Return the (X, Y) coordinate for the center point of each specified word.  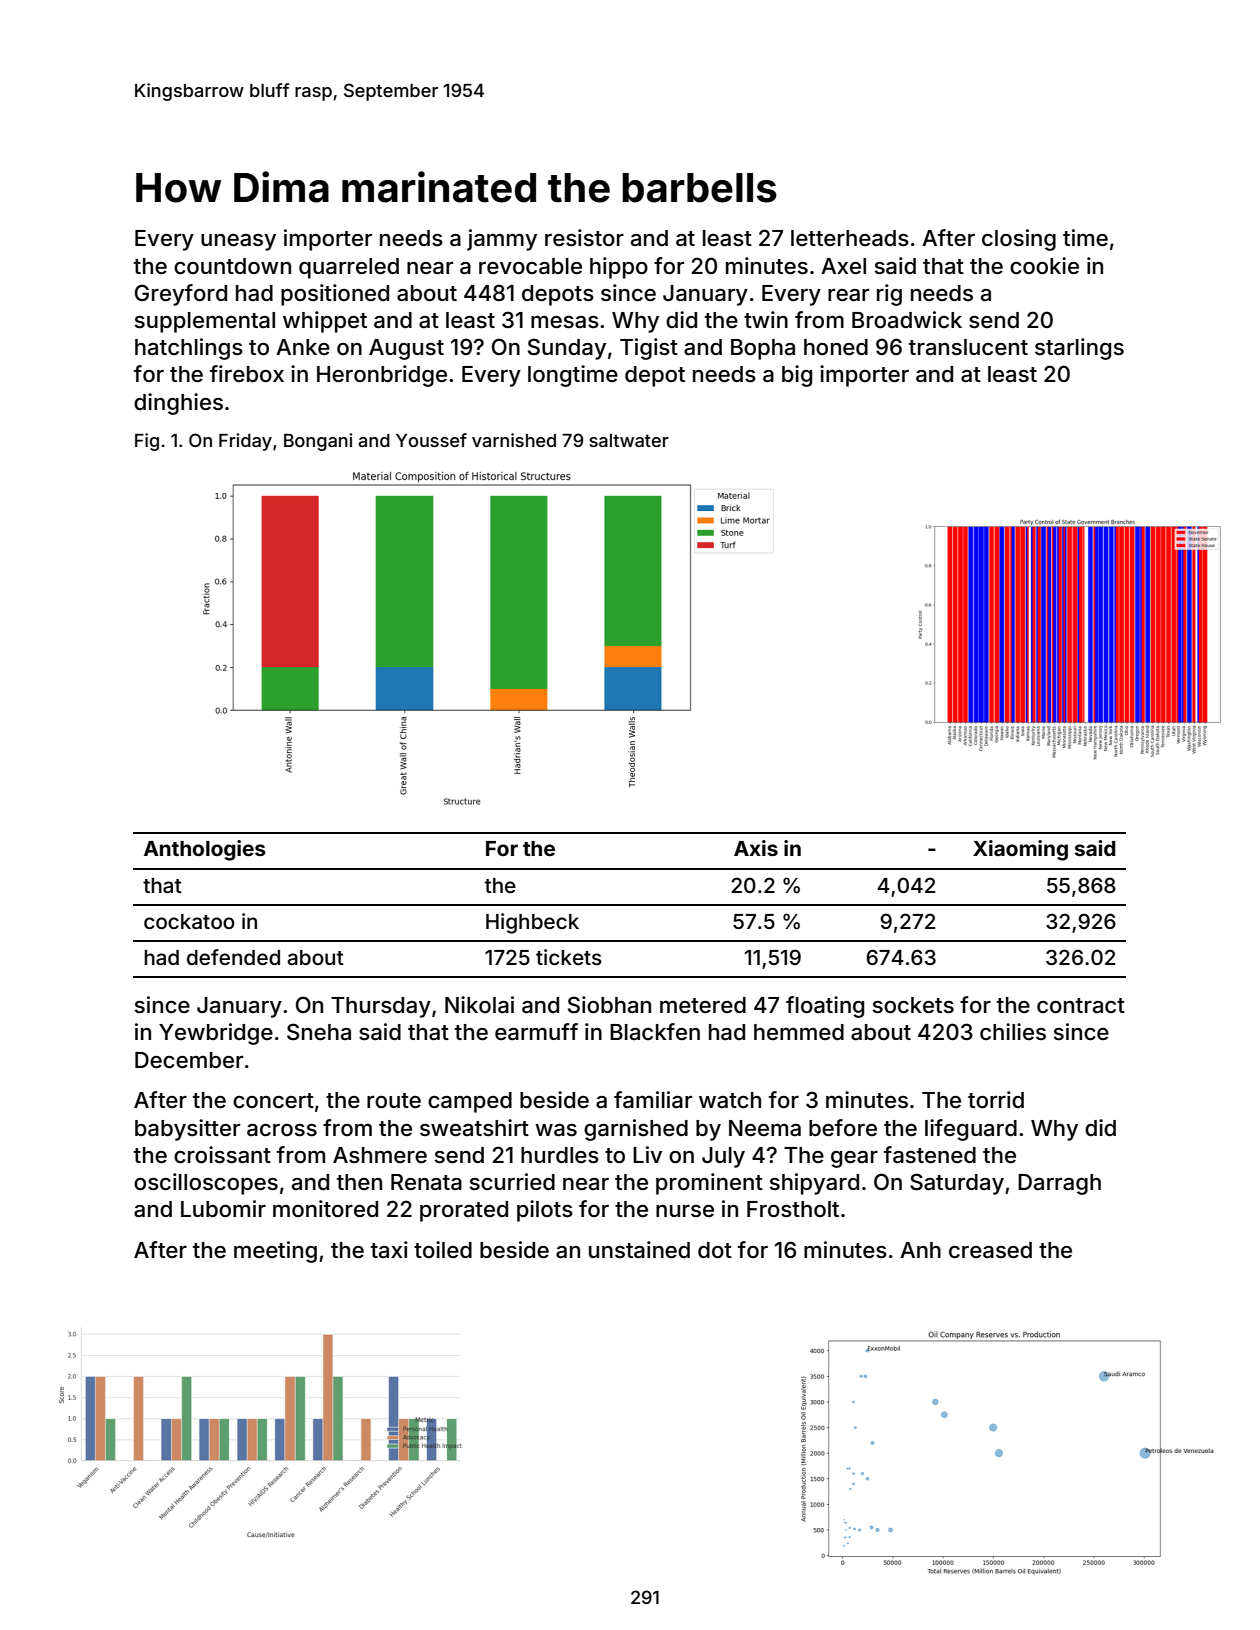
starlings (1079, 349)
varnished (514, 440)
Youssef (431, 440)
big (797, 376)
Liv (647, 1154)
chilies (1013, 1032)
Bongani (318, 442)
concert (273, 1101)
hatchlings (189, 349)
